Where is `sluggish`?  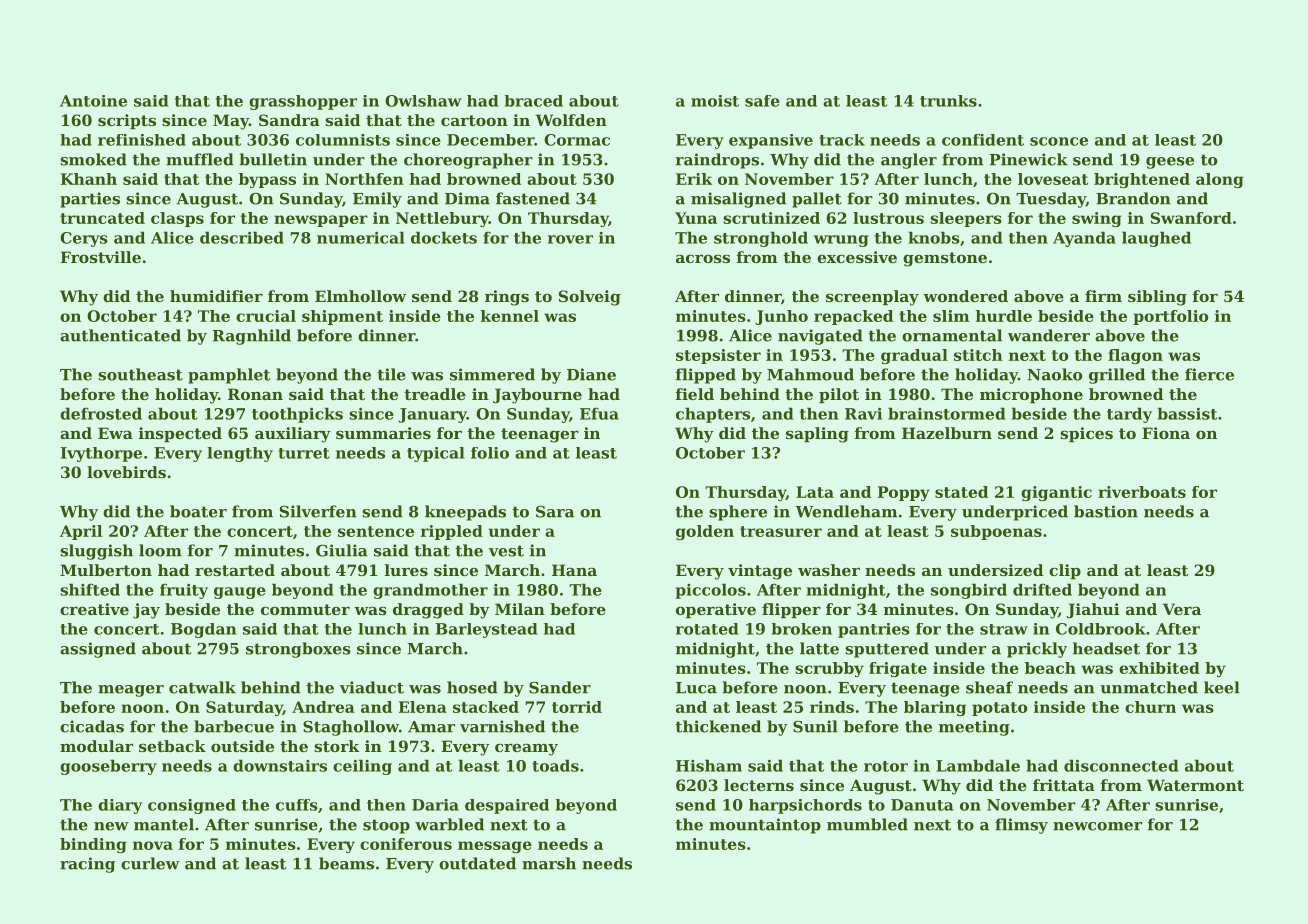
sluggish is located at coordinates (96, 552).
